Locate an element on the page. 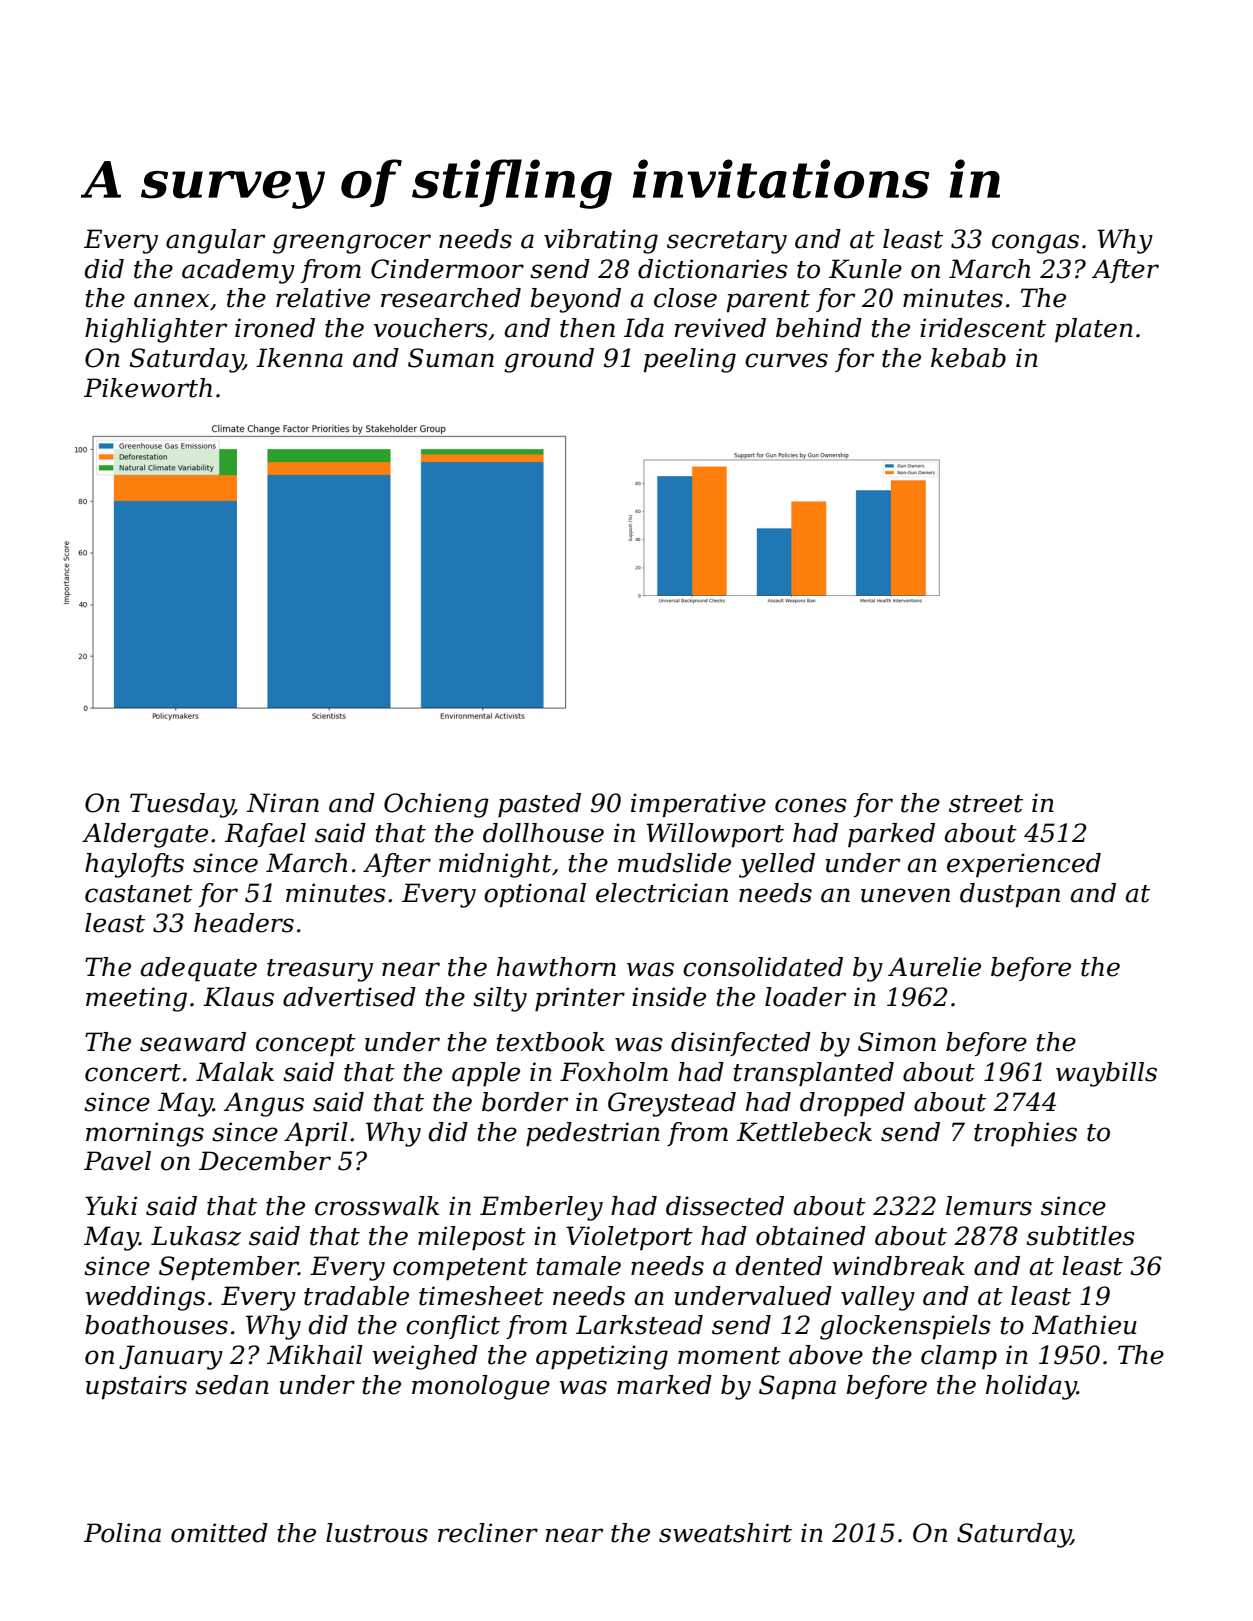 Image resolution: width=1253 pixels, height=1621 pixels. Pikeworth is located at coordinates (148, 388).
